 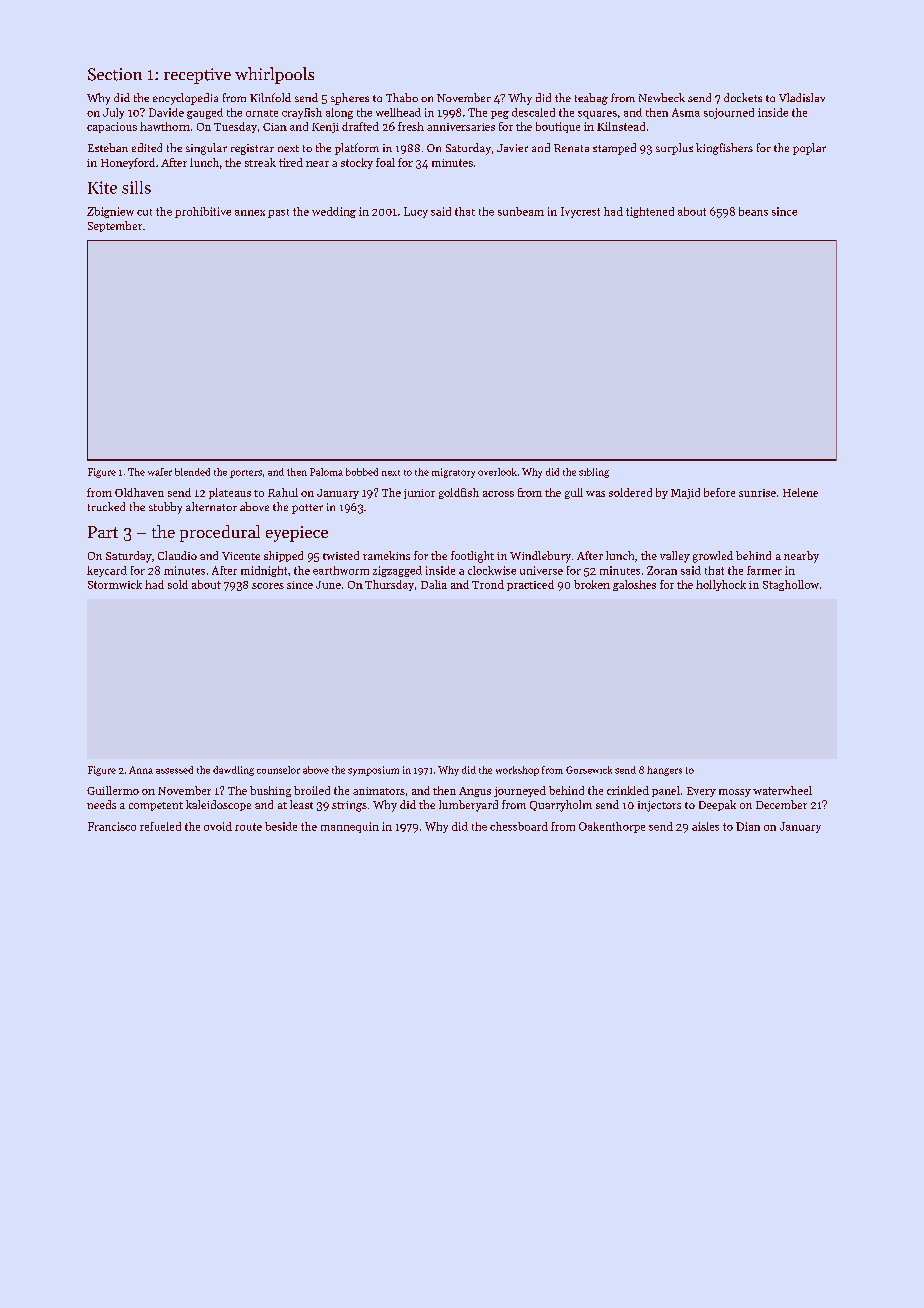 I want to click on Helene, so click(x=800, y=492).
